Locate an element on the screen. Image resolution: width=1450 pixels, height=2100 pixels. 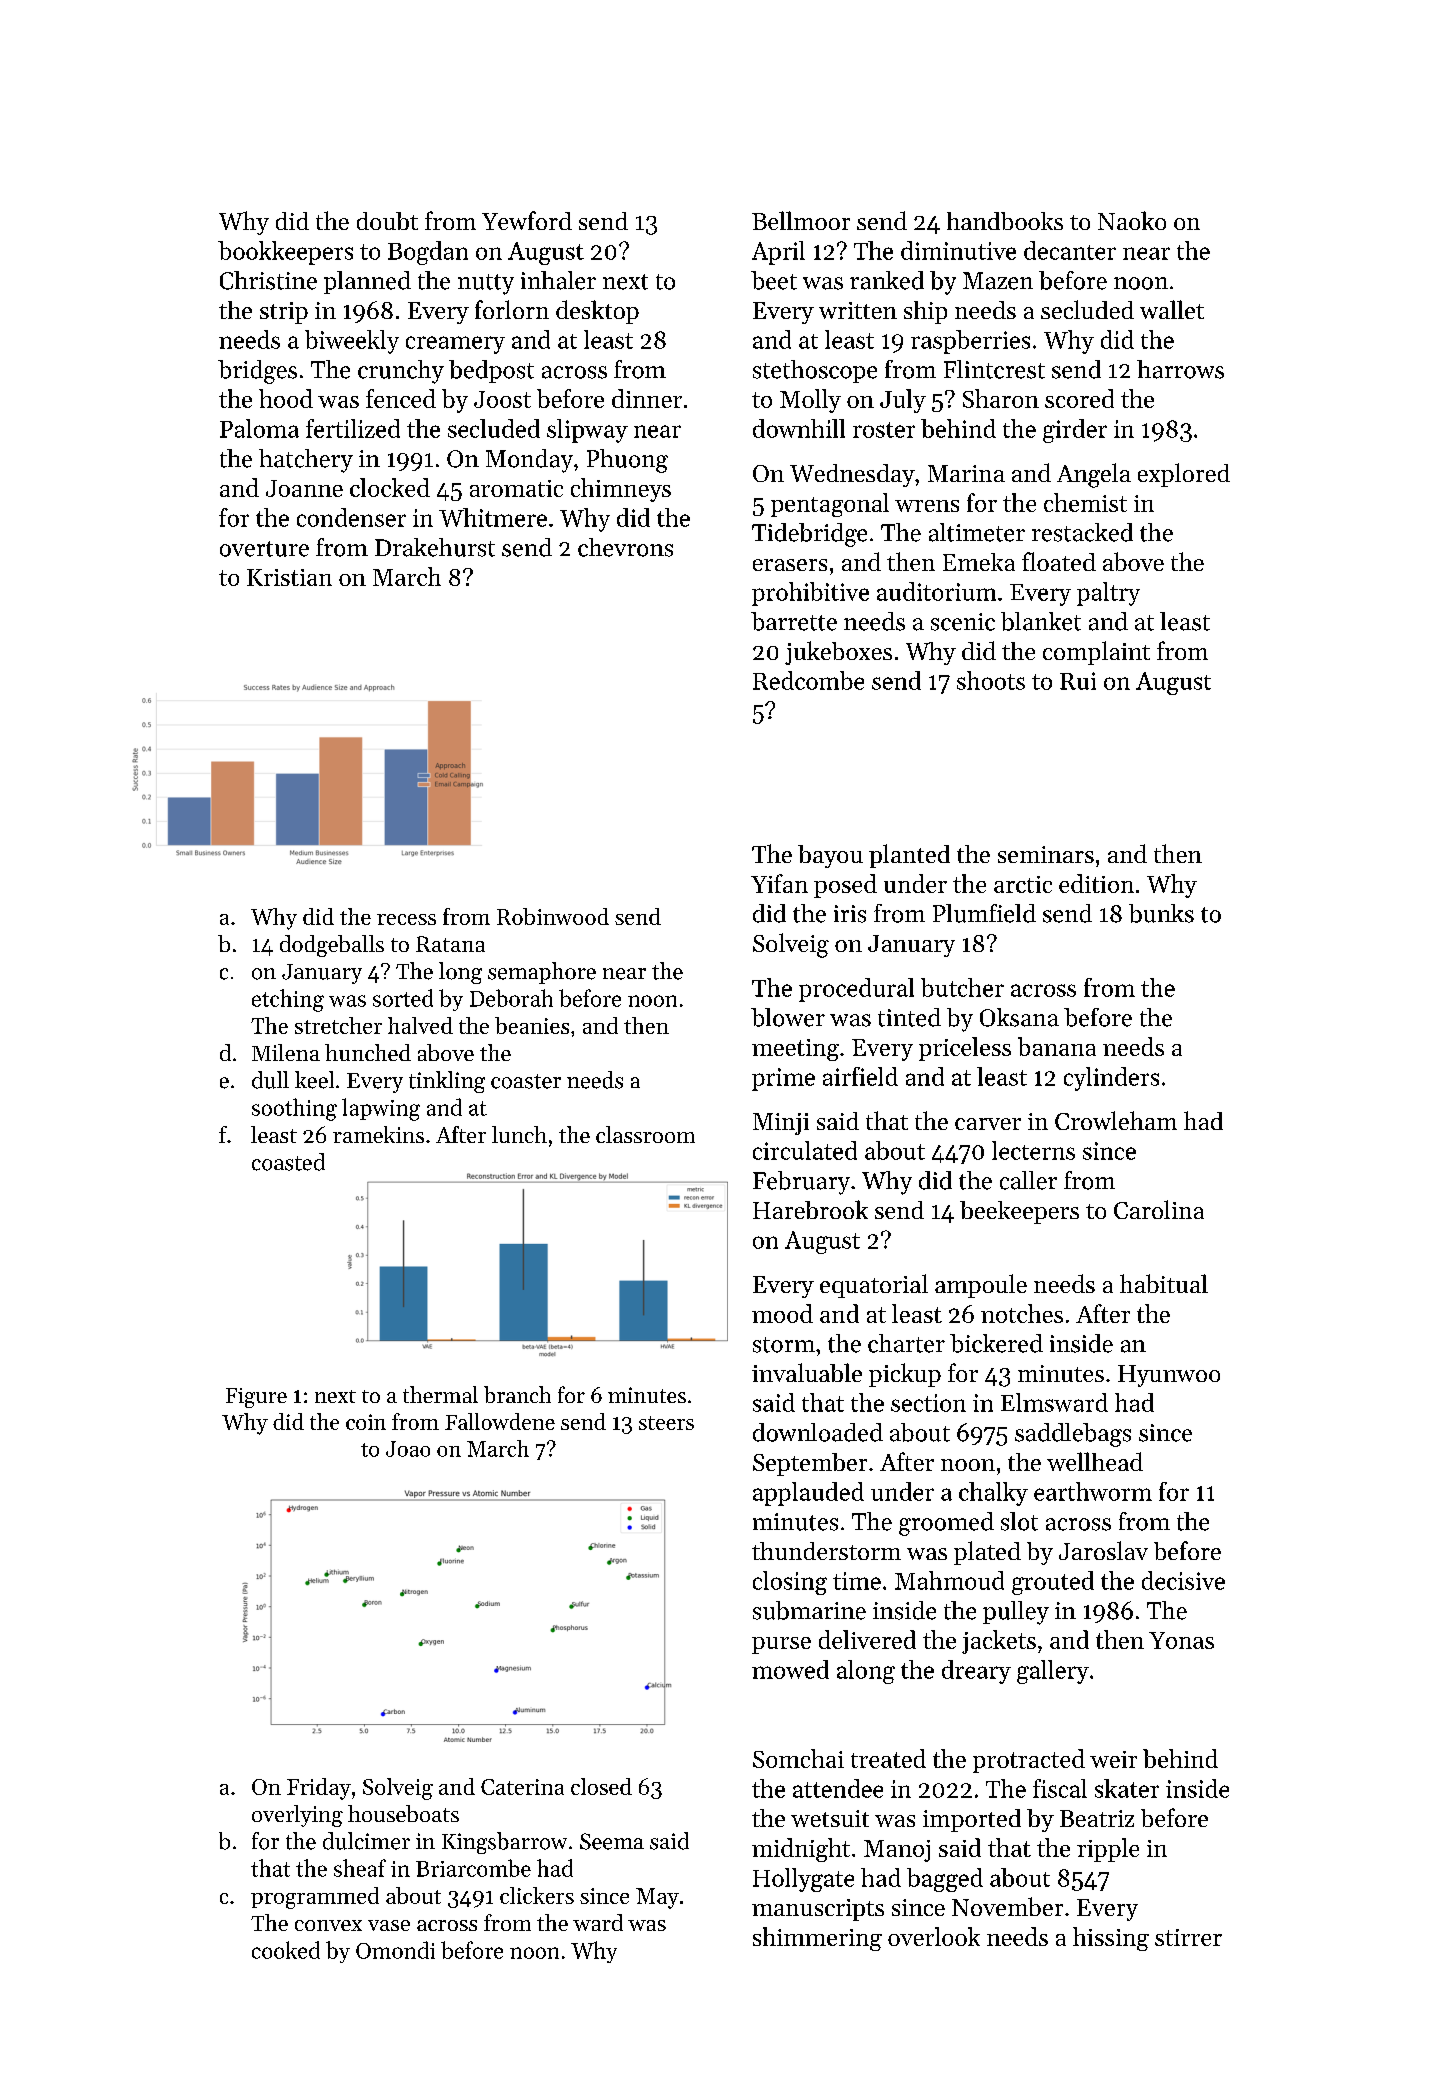
Yewford is located at coordinates (527, 220).
